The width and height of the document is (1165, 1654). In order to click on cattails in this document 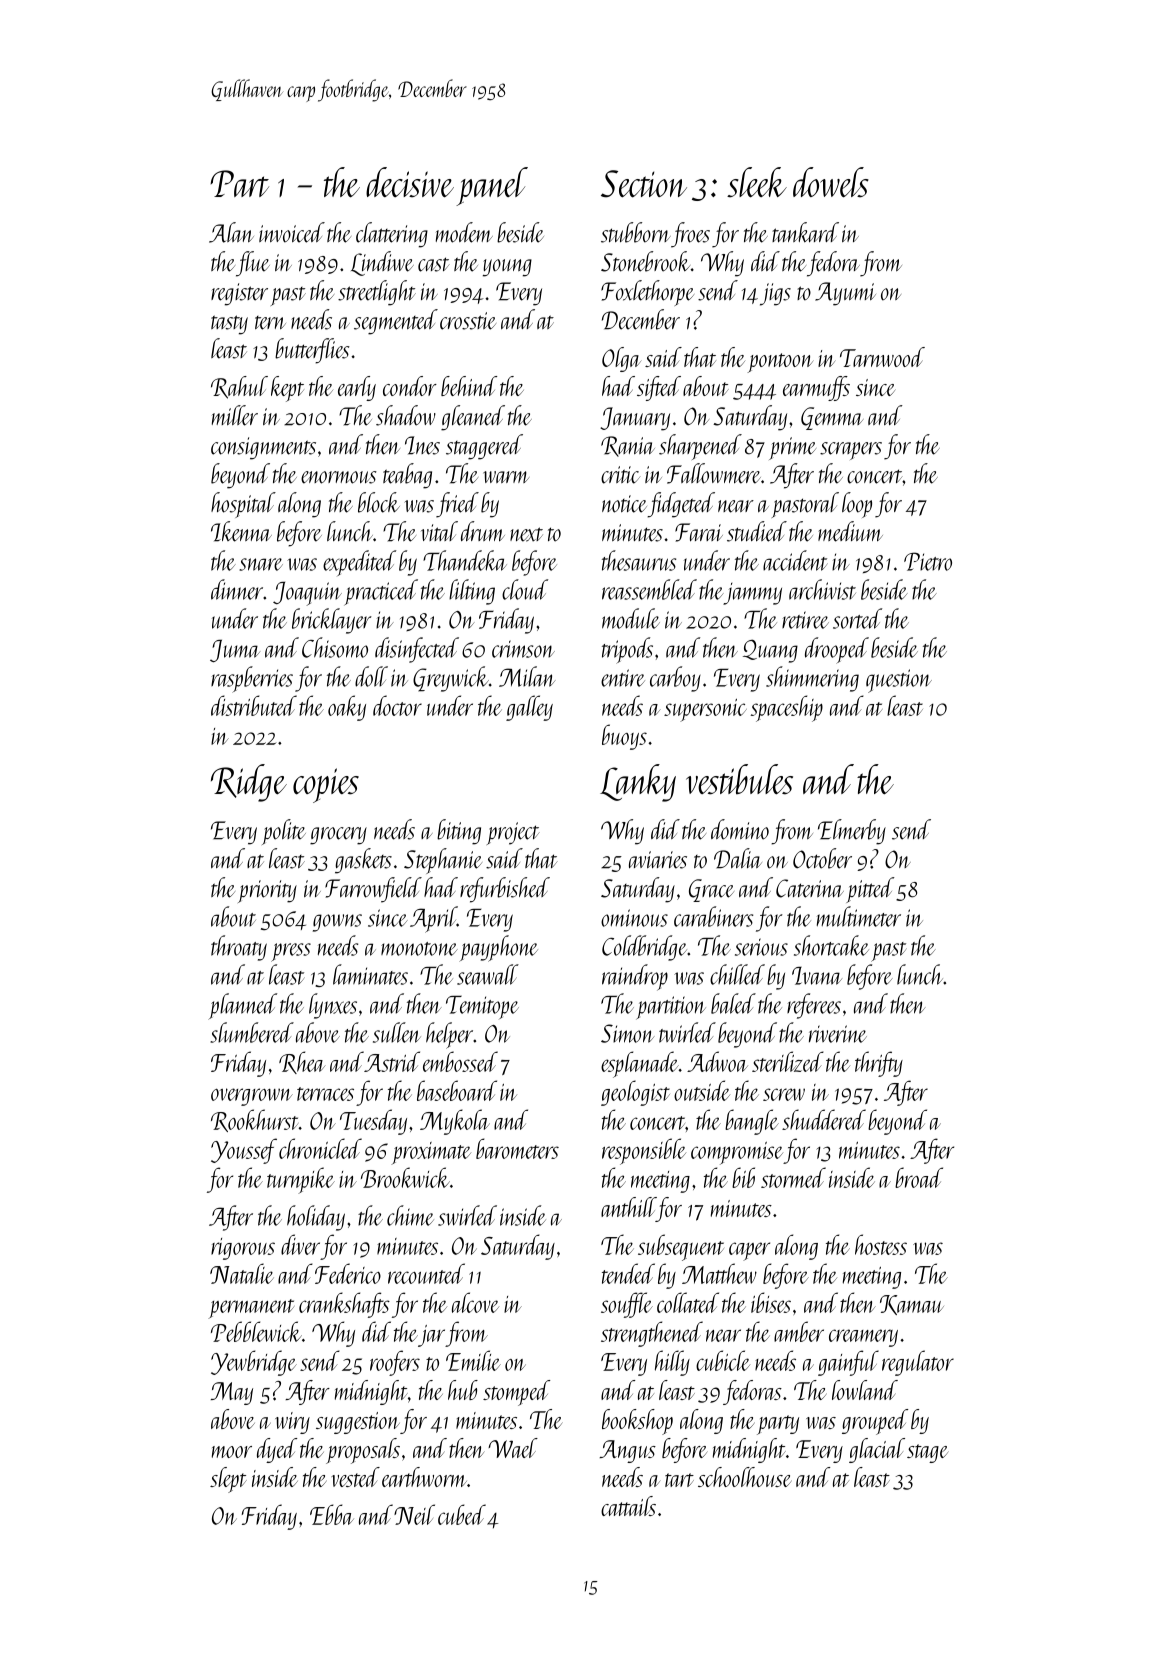, I will do `click(628, 1506)`.
